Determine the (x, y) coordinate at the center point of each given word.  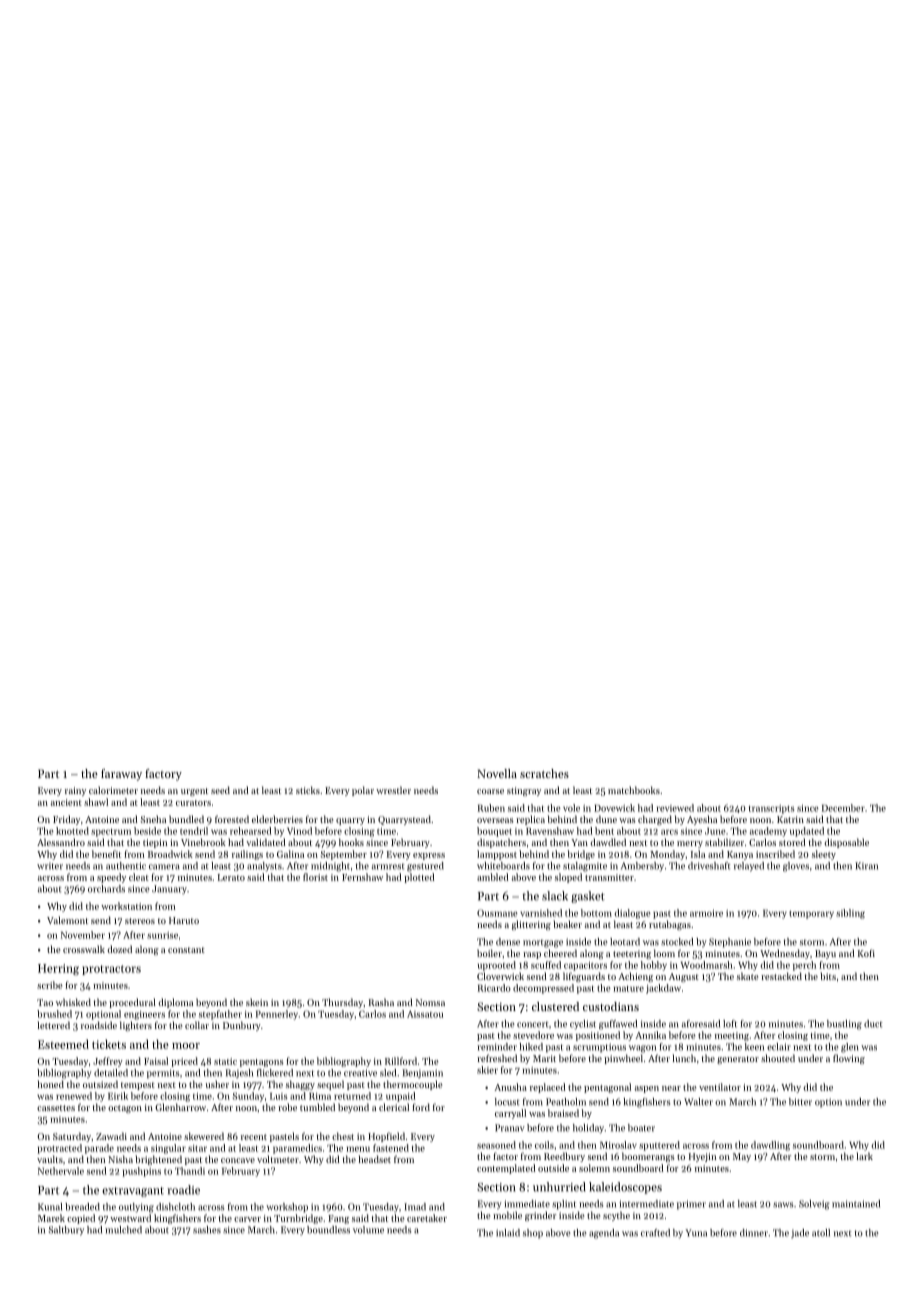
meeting (732, 1036)
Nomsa (430, 1002)
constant (186, 950)
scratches (544, 773)
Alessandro (61, 842)
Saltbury (66, 1231)
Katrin (790, 819)
